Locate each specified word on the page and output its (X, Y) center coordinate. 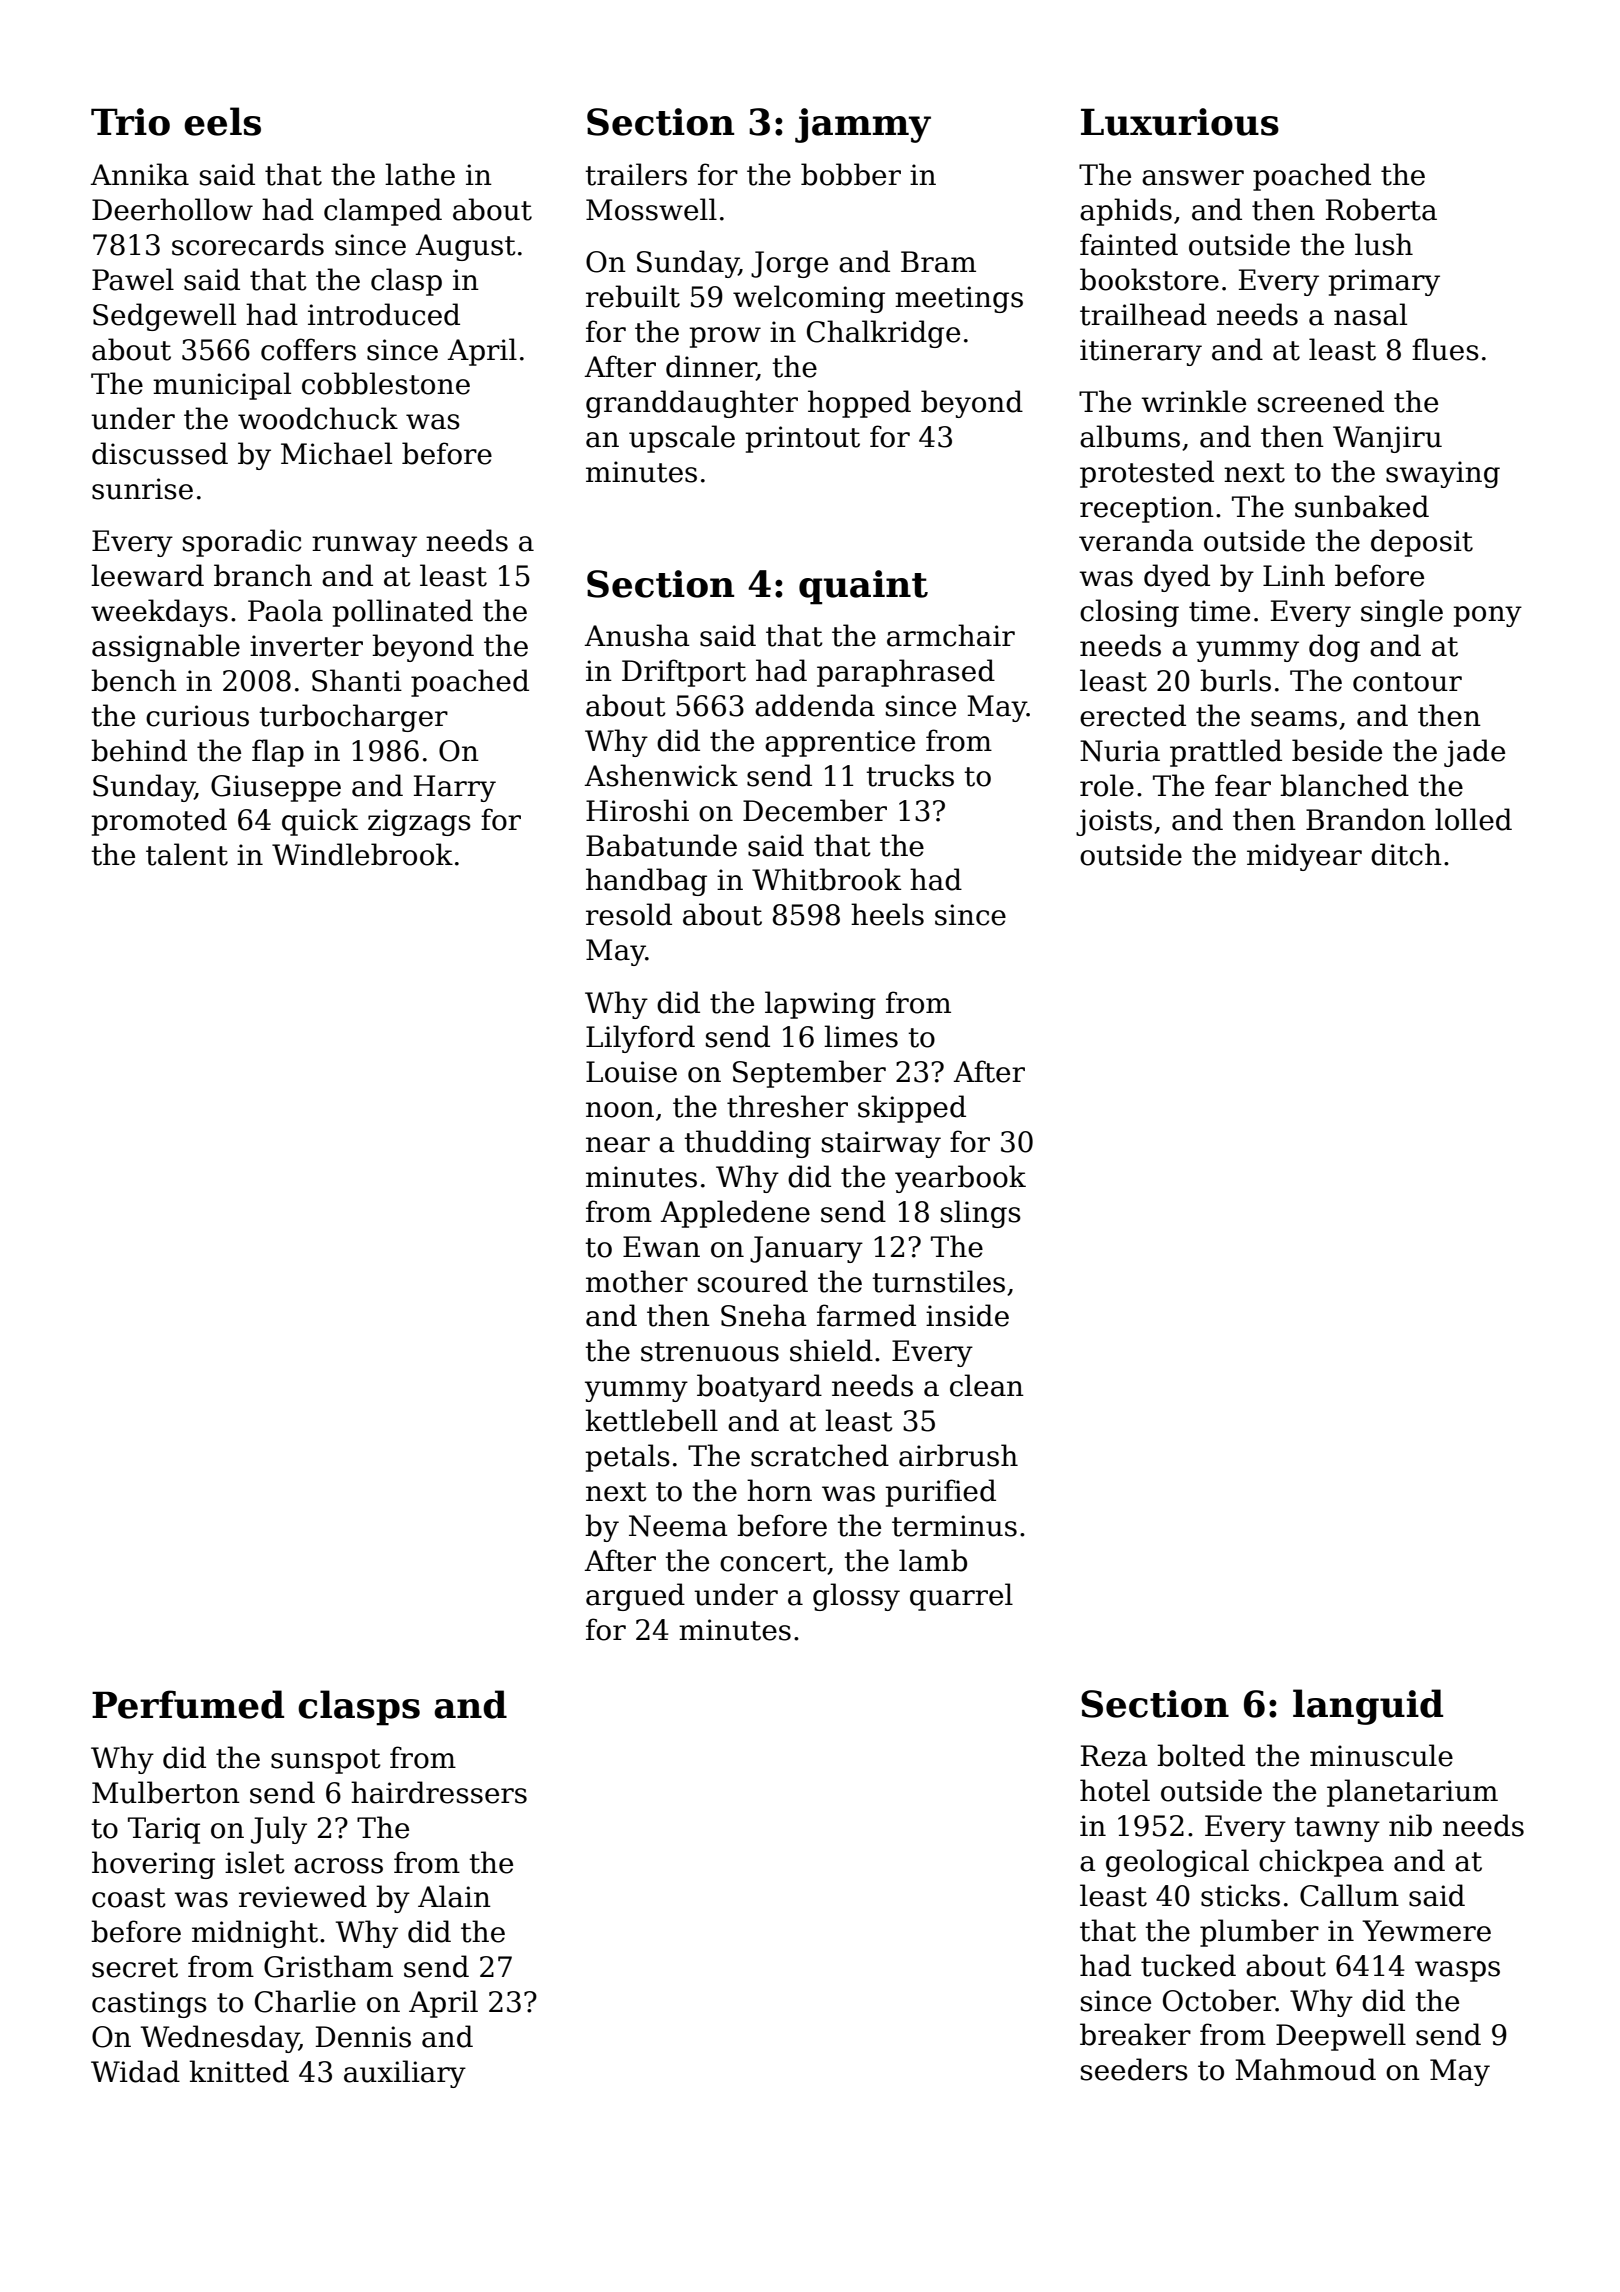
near (618, 1145)
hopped (859, 404)
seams (1294, 719)
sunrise (142, 489)
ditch (1406, 854)
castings (149, 2004)
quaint (863, 587)
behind (139, 750)
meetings (959, 299)
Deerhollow (172, 209)
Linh (1294, 575)
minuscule (1381, 1755)
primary (1384, 282)
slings (981, 1214)
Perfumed (188, 1704)
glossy (856, 1597)
